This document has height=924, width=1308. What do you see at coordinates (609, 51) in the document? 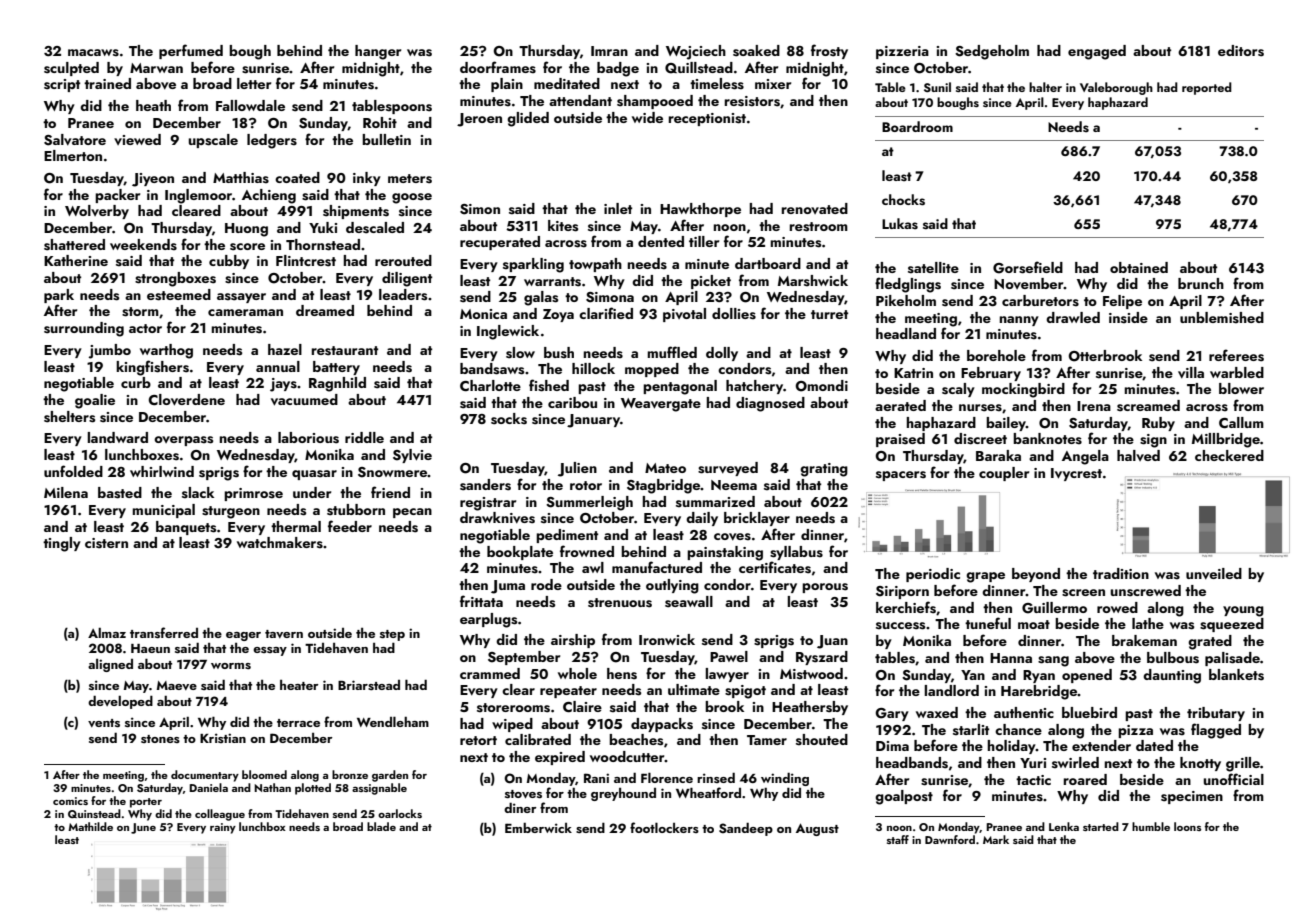
I see `Imran` at bounding box center [609, 51].
